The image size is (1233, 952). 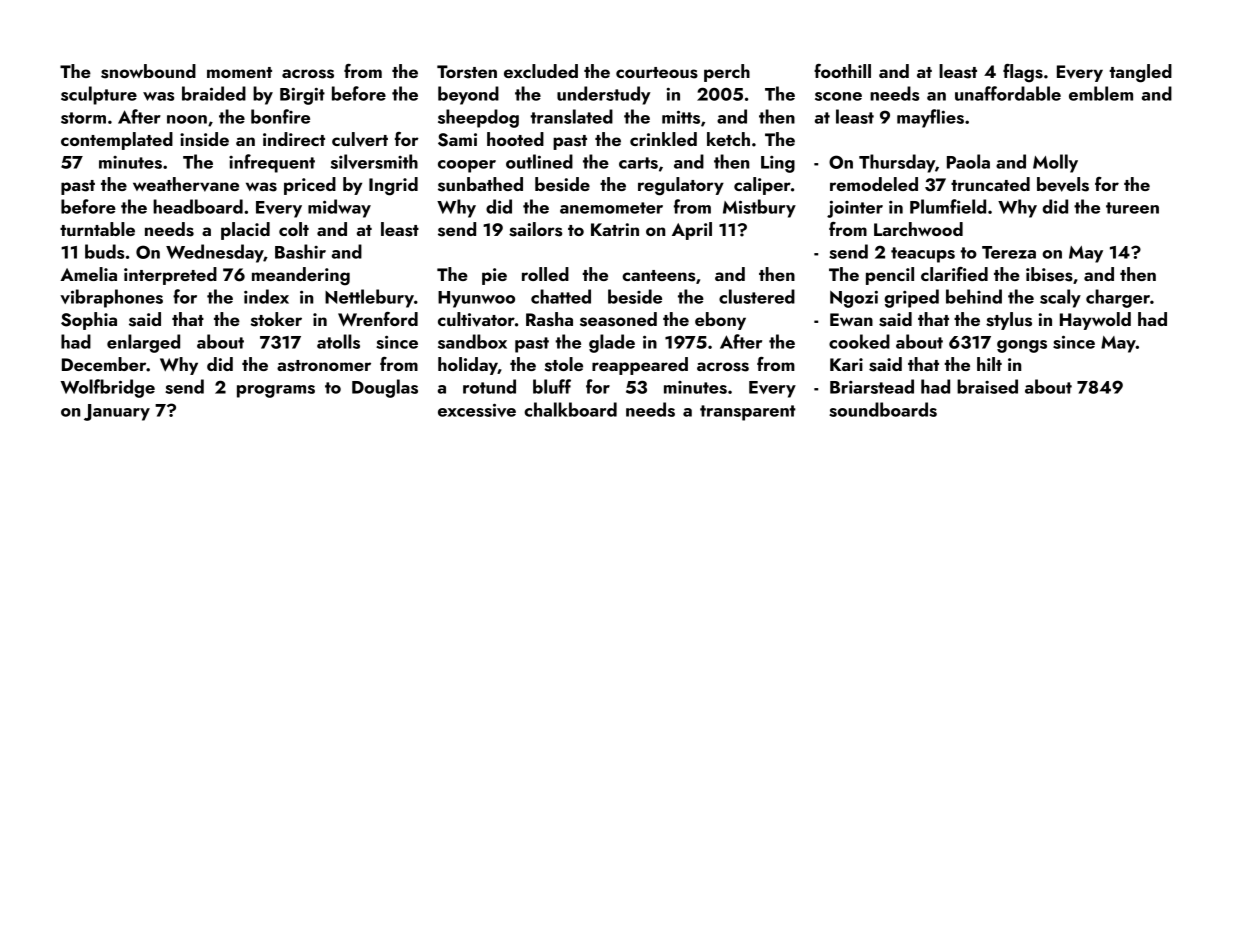 What do you see at coordinates (570, 409) in the document?
I see `chalkboard` at bounding box center [570, 409].
